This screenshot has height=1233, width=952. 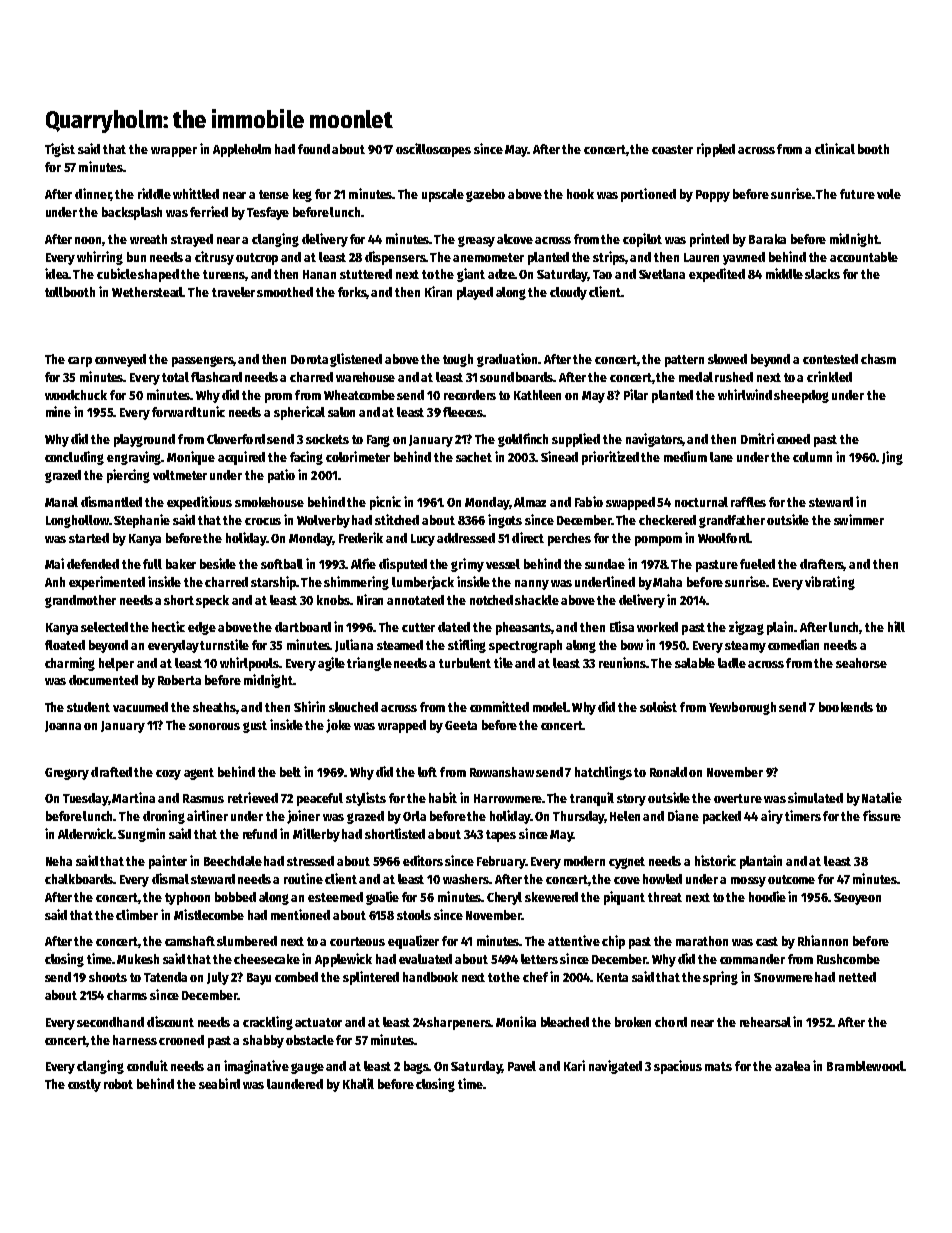 I want to click on middle, so click(x=784, y=273).
